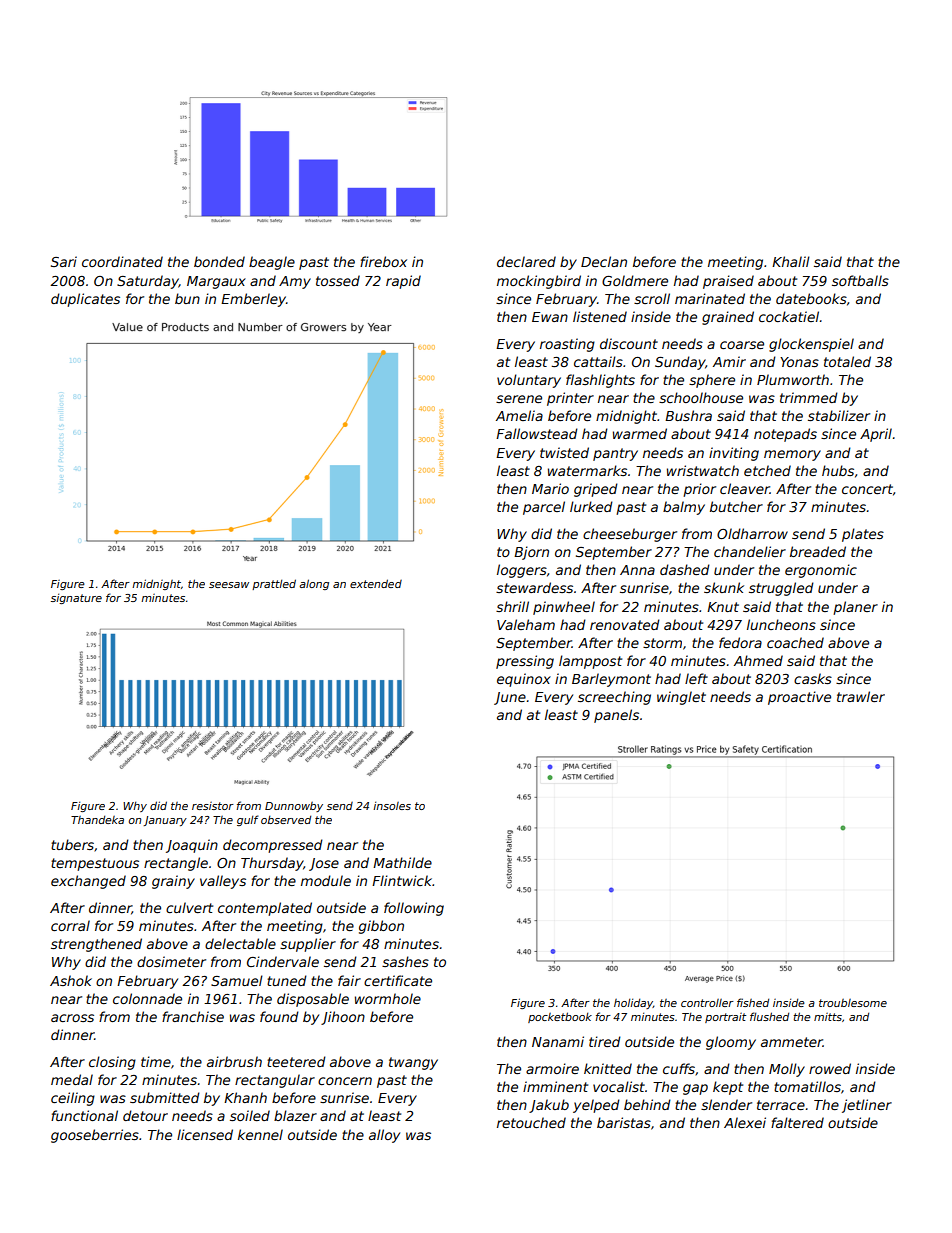  Describe the element at coordinates (758, 660) in the page. I see `Ahmed` at that location.
